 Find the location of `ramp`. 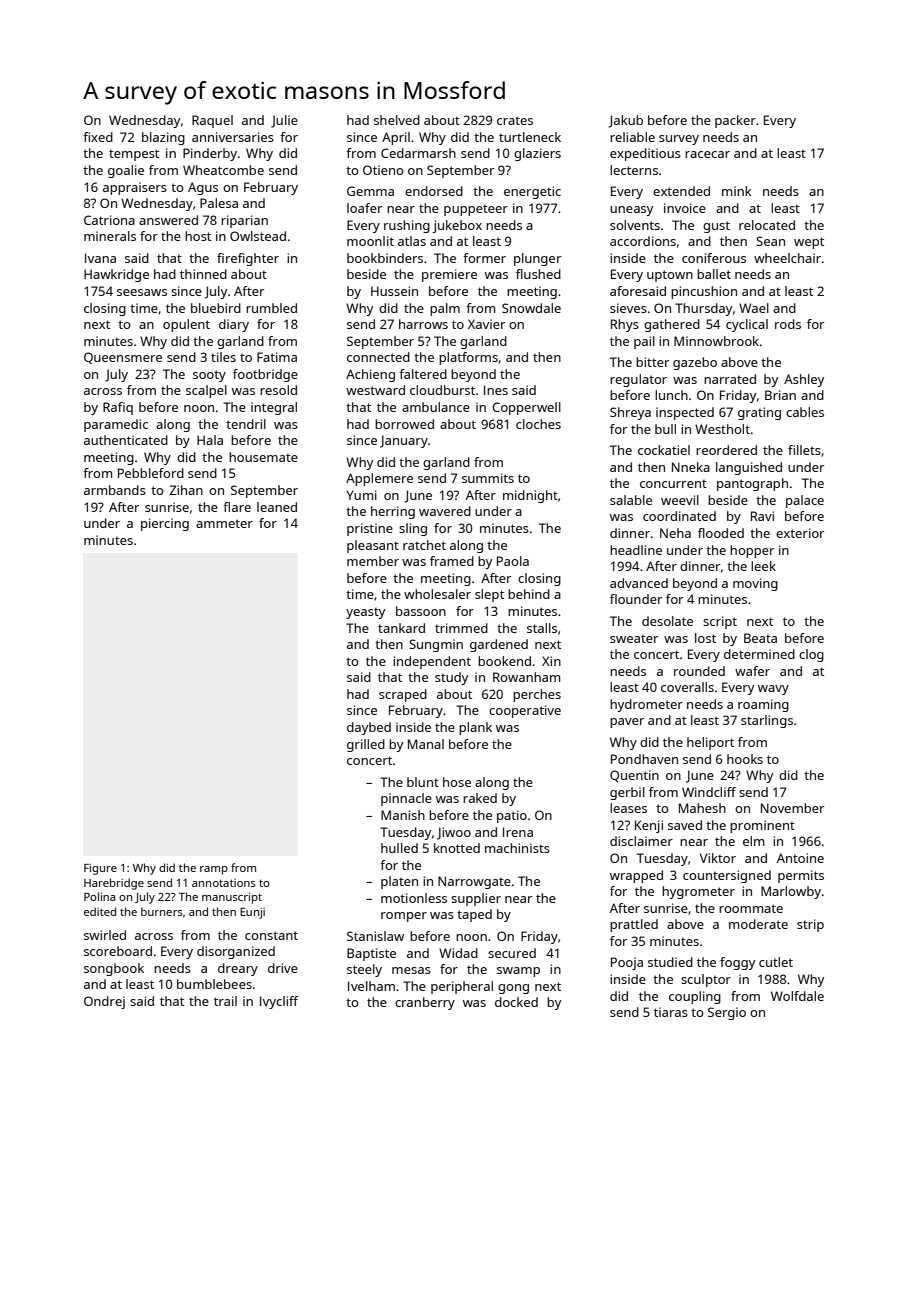

ramp is located at coordinates (214, 870).
